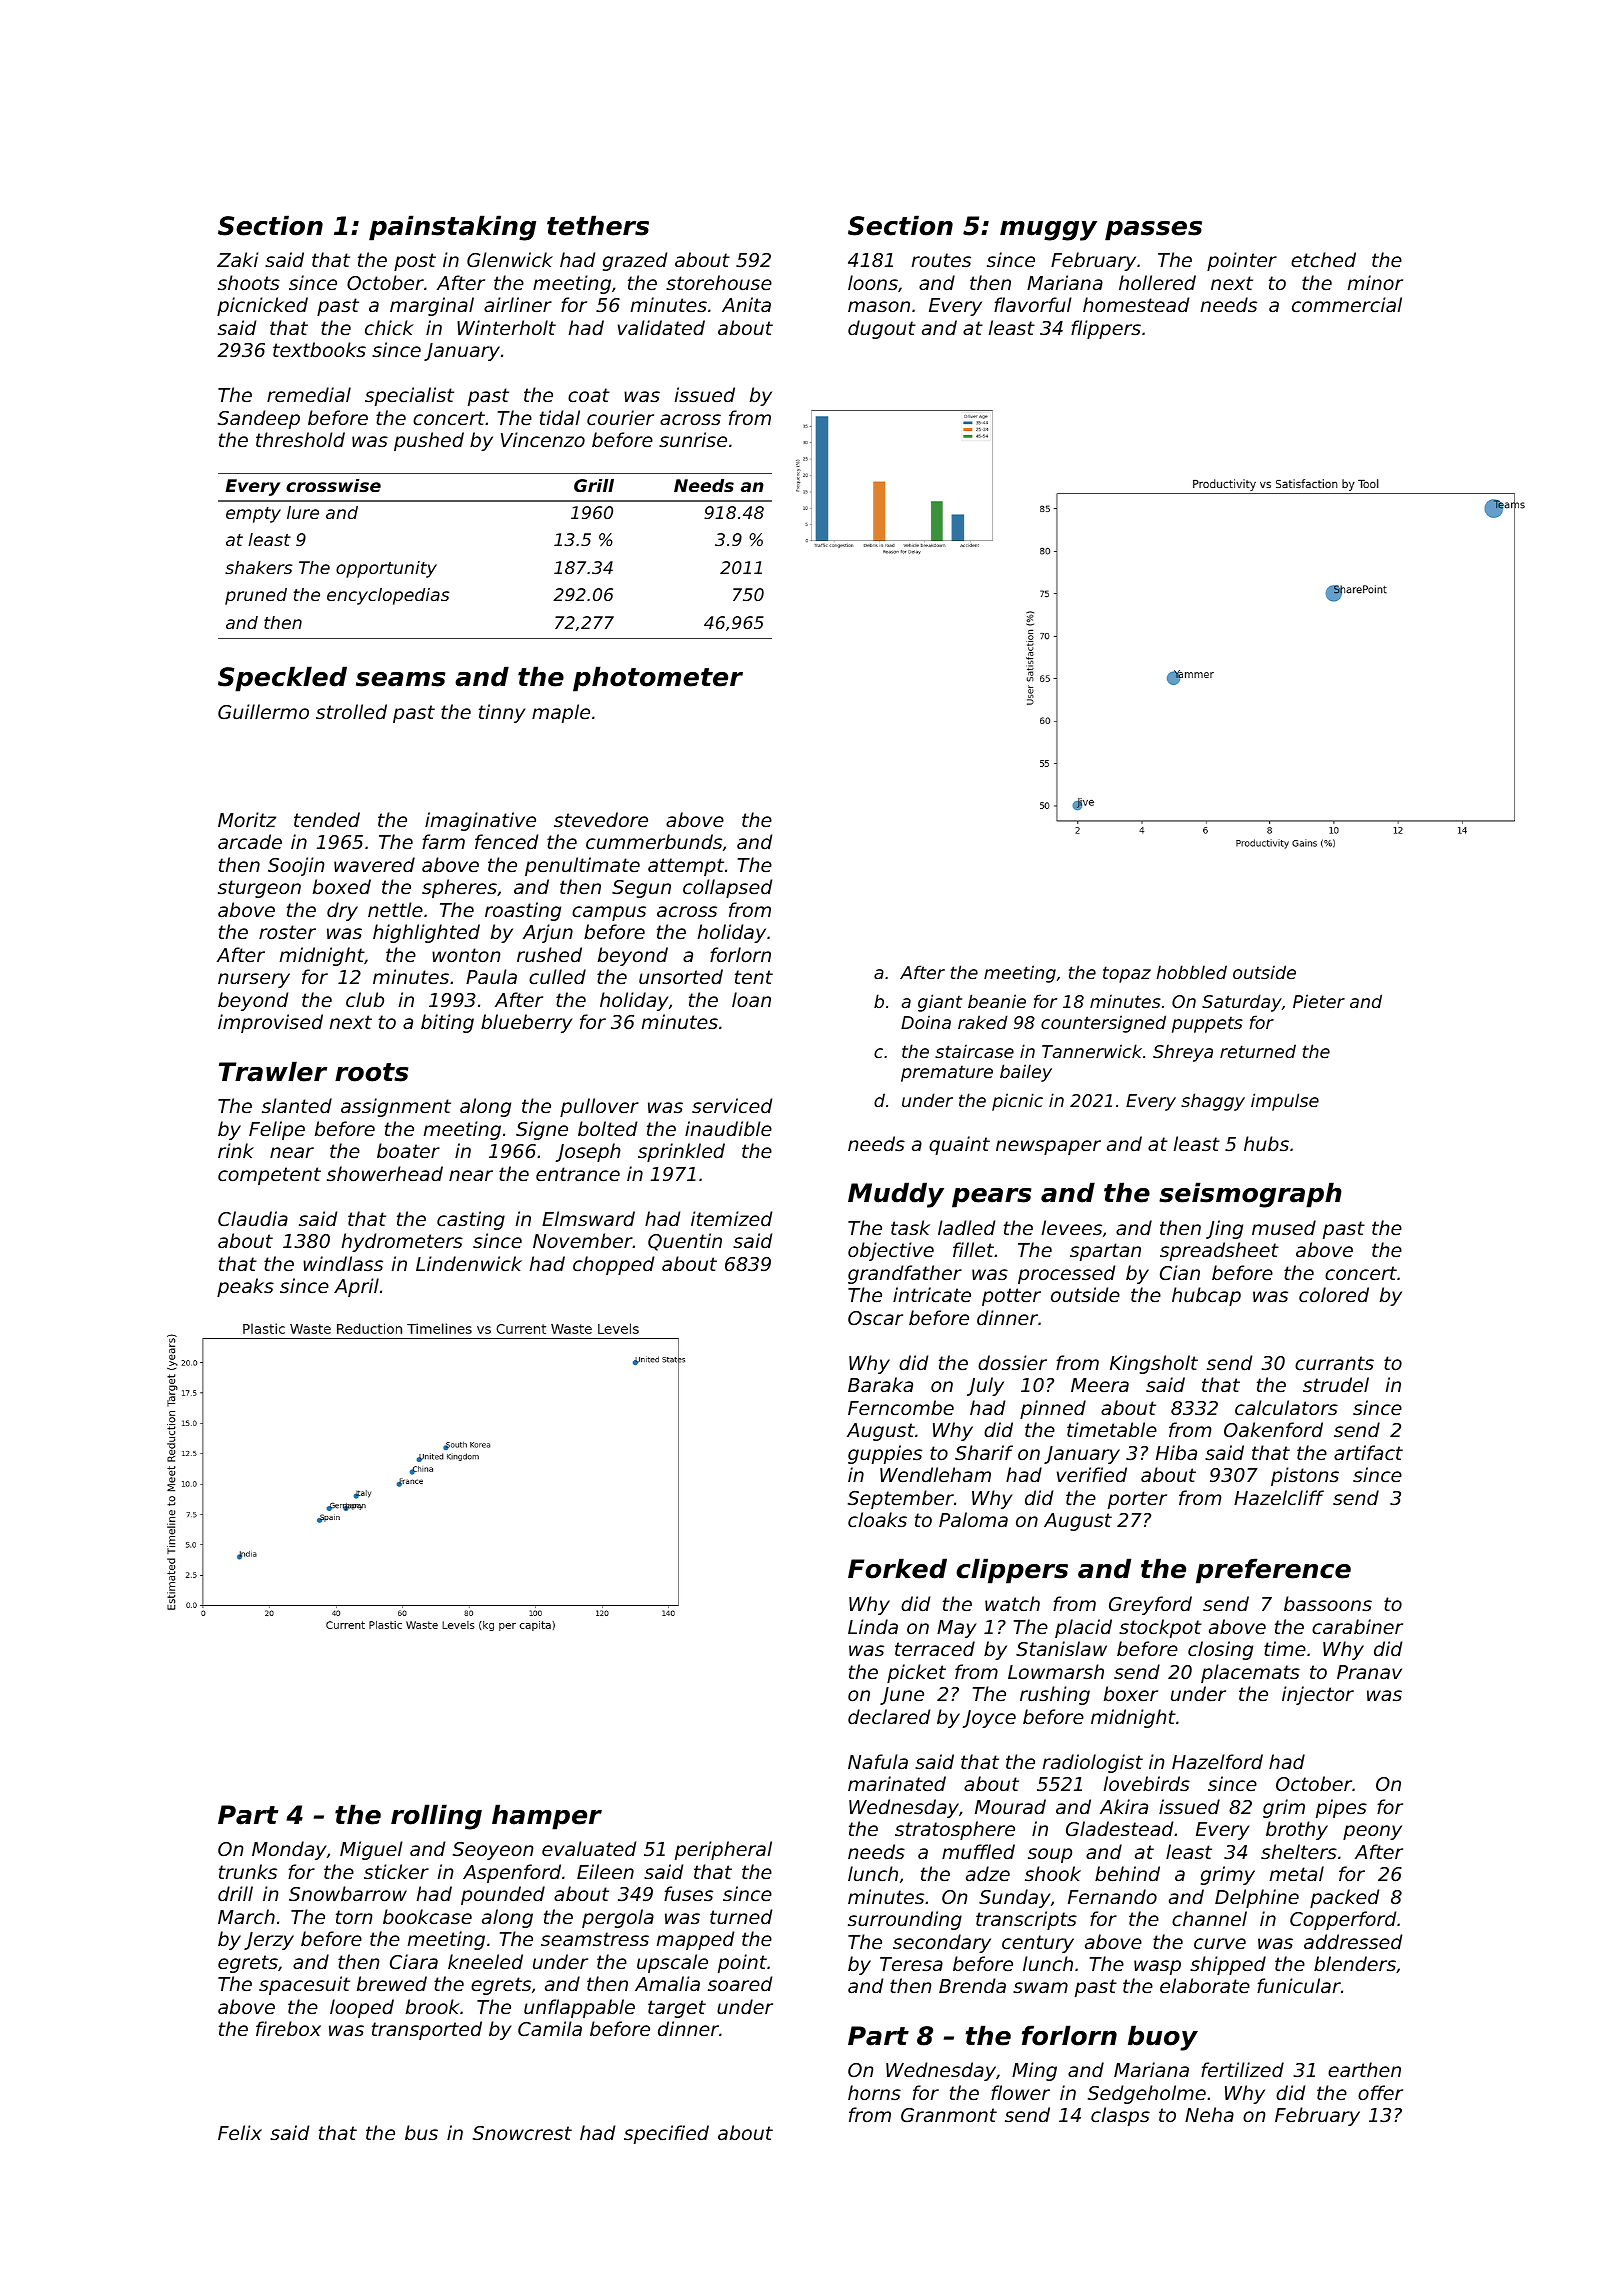  Describe the element at coordinates (240, 2132) in the screenshot. I see `Felix` at that location.
